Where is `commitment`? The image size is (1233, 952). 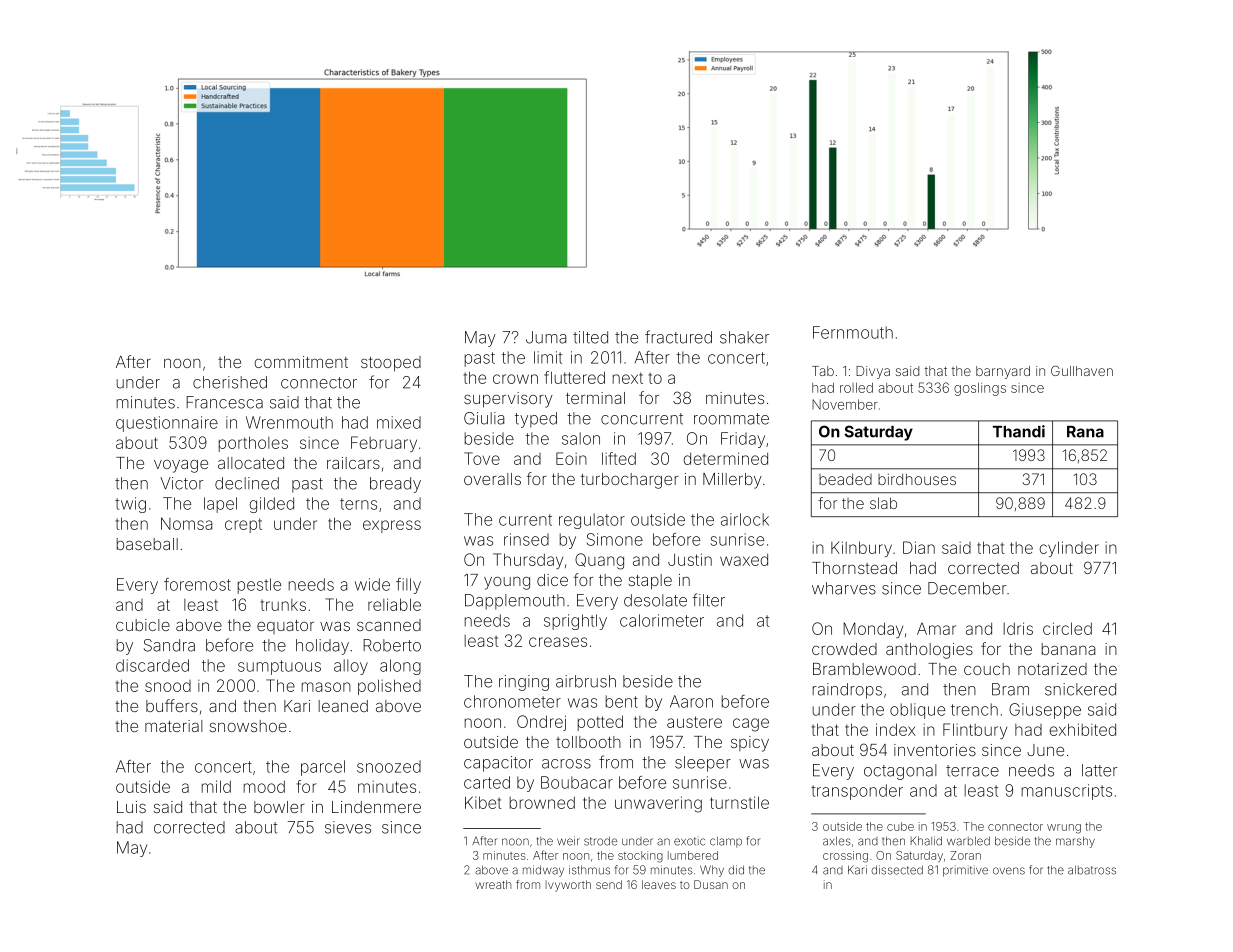 commitment is located at coordinates (301, 362).
